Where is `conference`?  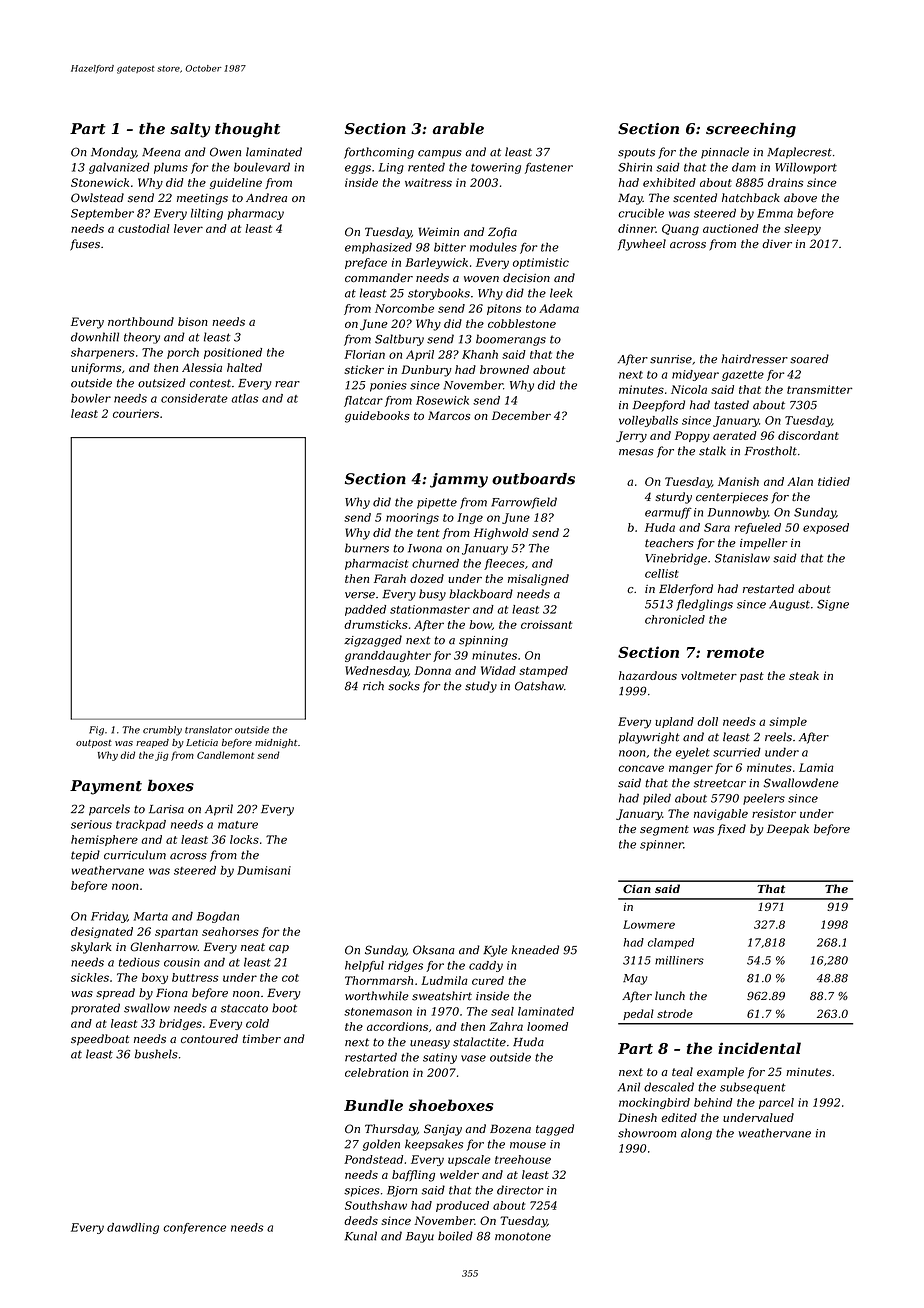 conference is located at coordinates (194, 1228).
